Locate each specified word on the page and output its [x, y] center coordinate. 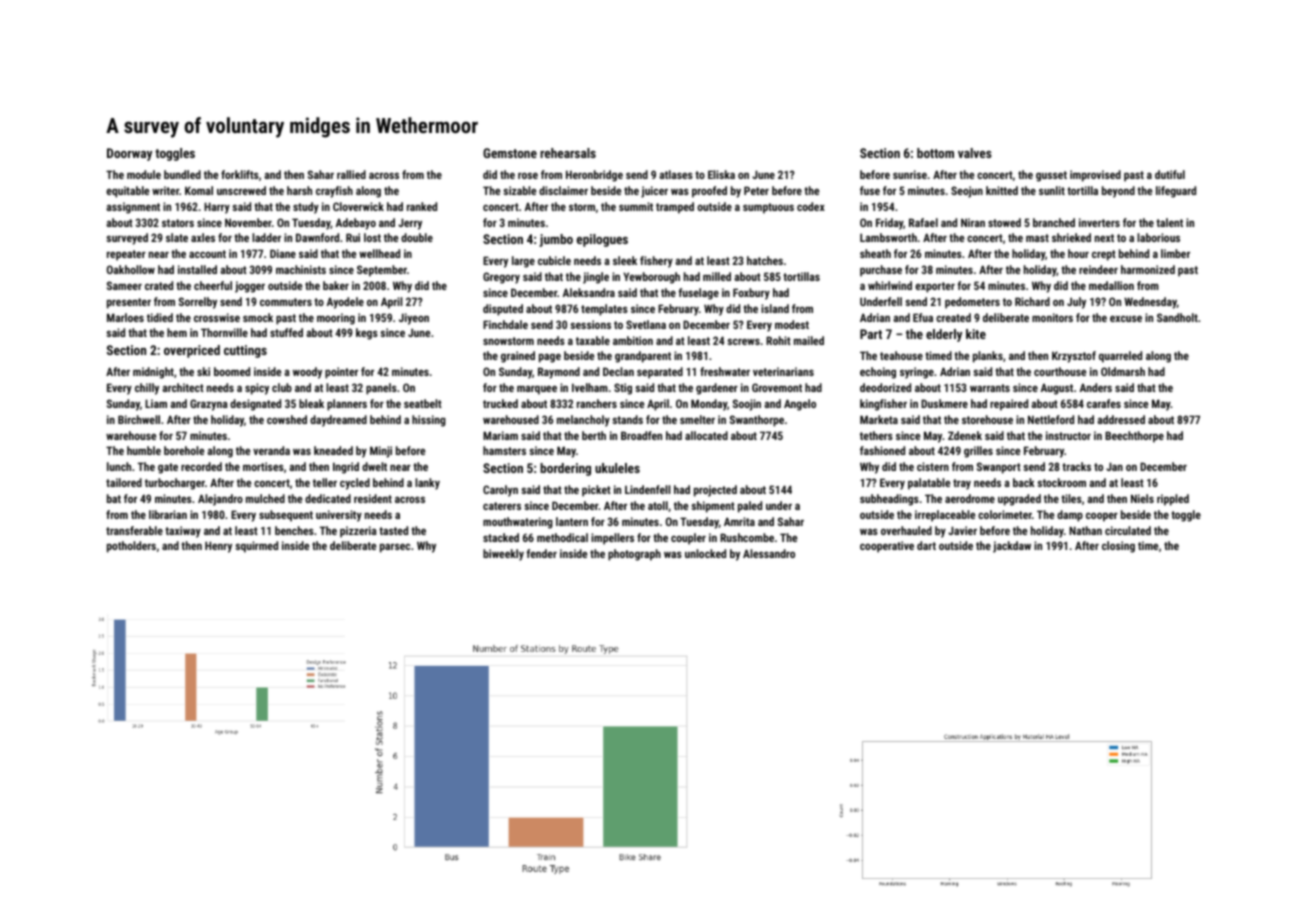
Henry [218, 547]
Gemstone [510, 153]
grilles [978, 452]
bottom [935, 153]
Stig [623, 389]
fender [541, 553]
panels [381, 389]
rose [528, 176]
